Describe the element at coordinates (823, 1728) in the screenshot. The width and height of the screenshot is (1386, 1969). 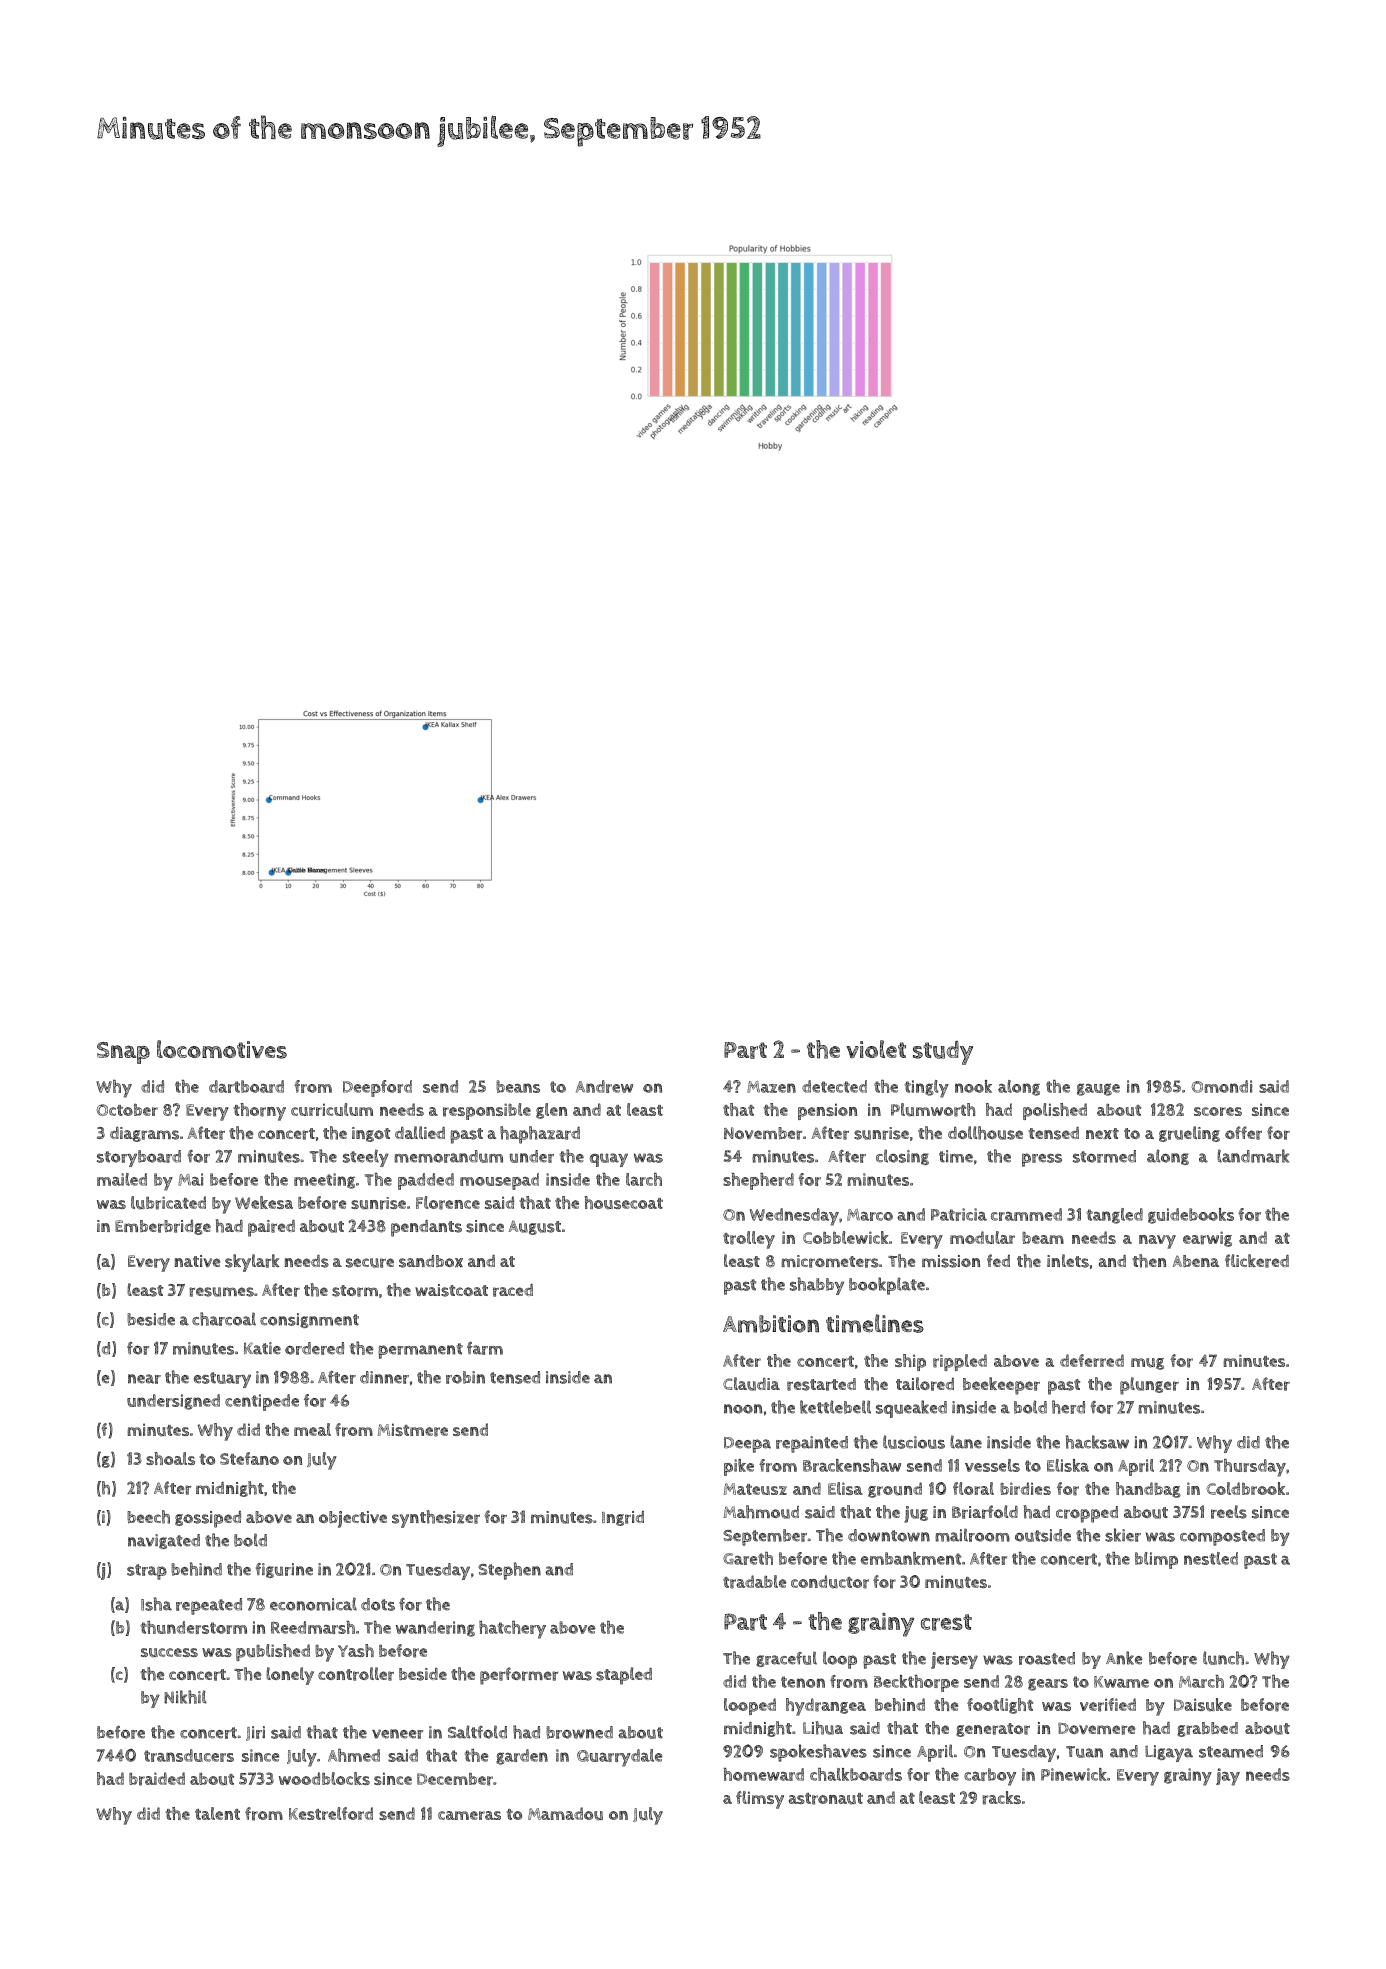
I see `Lihua` at that location.
